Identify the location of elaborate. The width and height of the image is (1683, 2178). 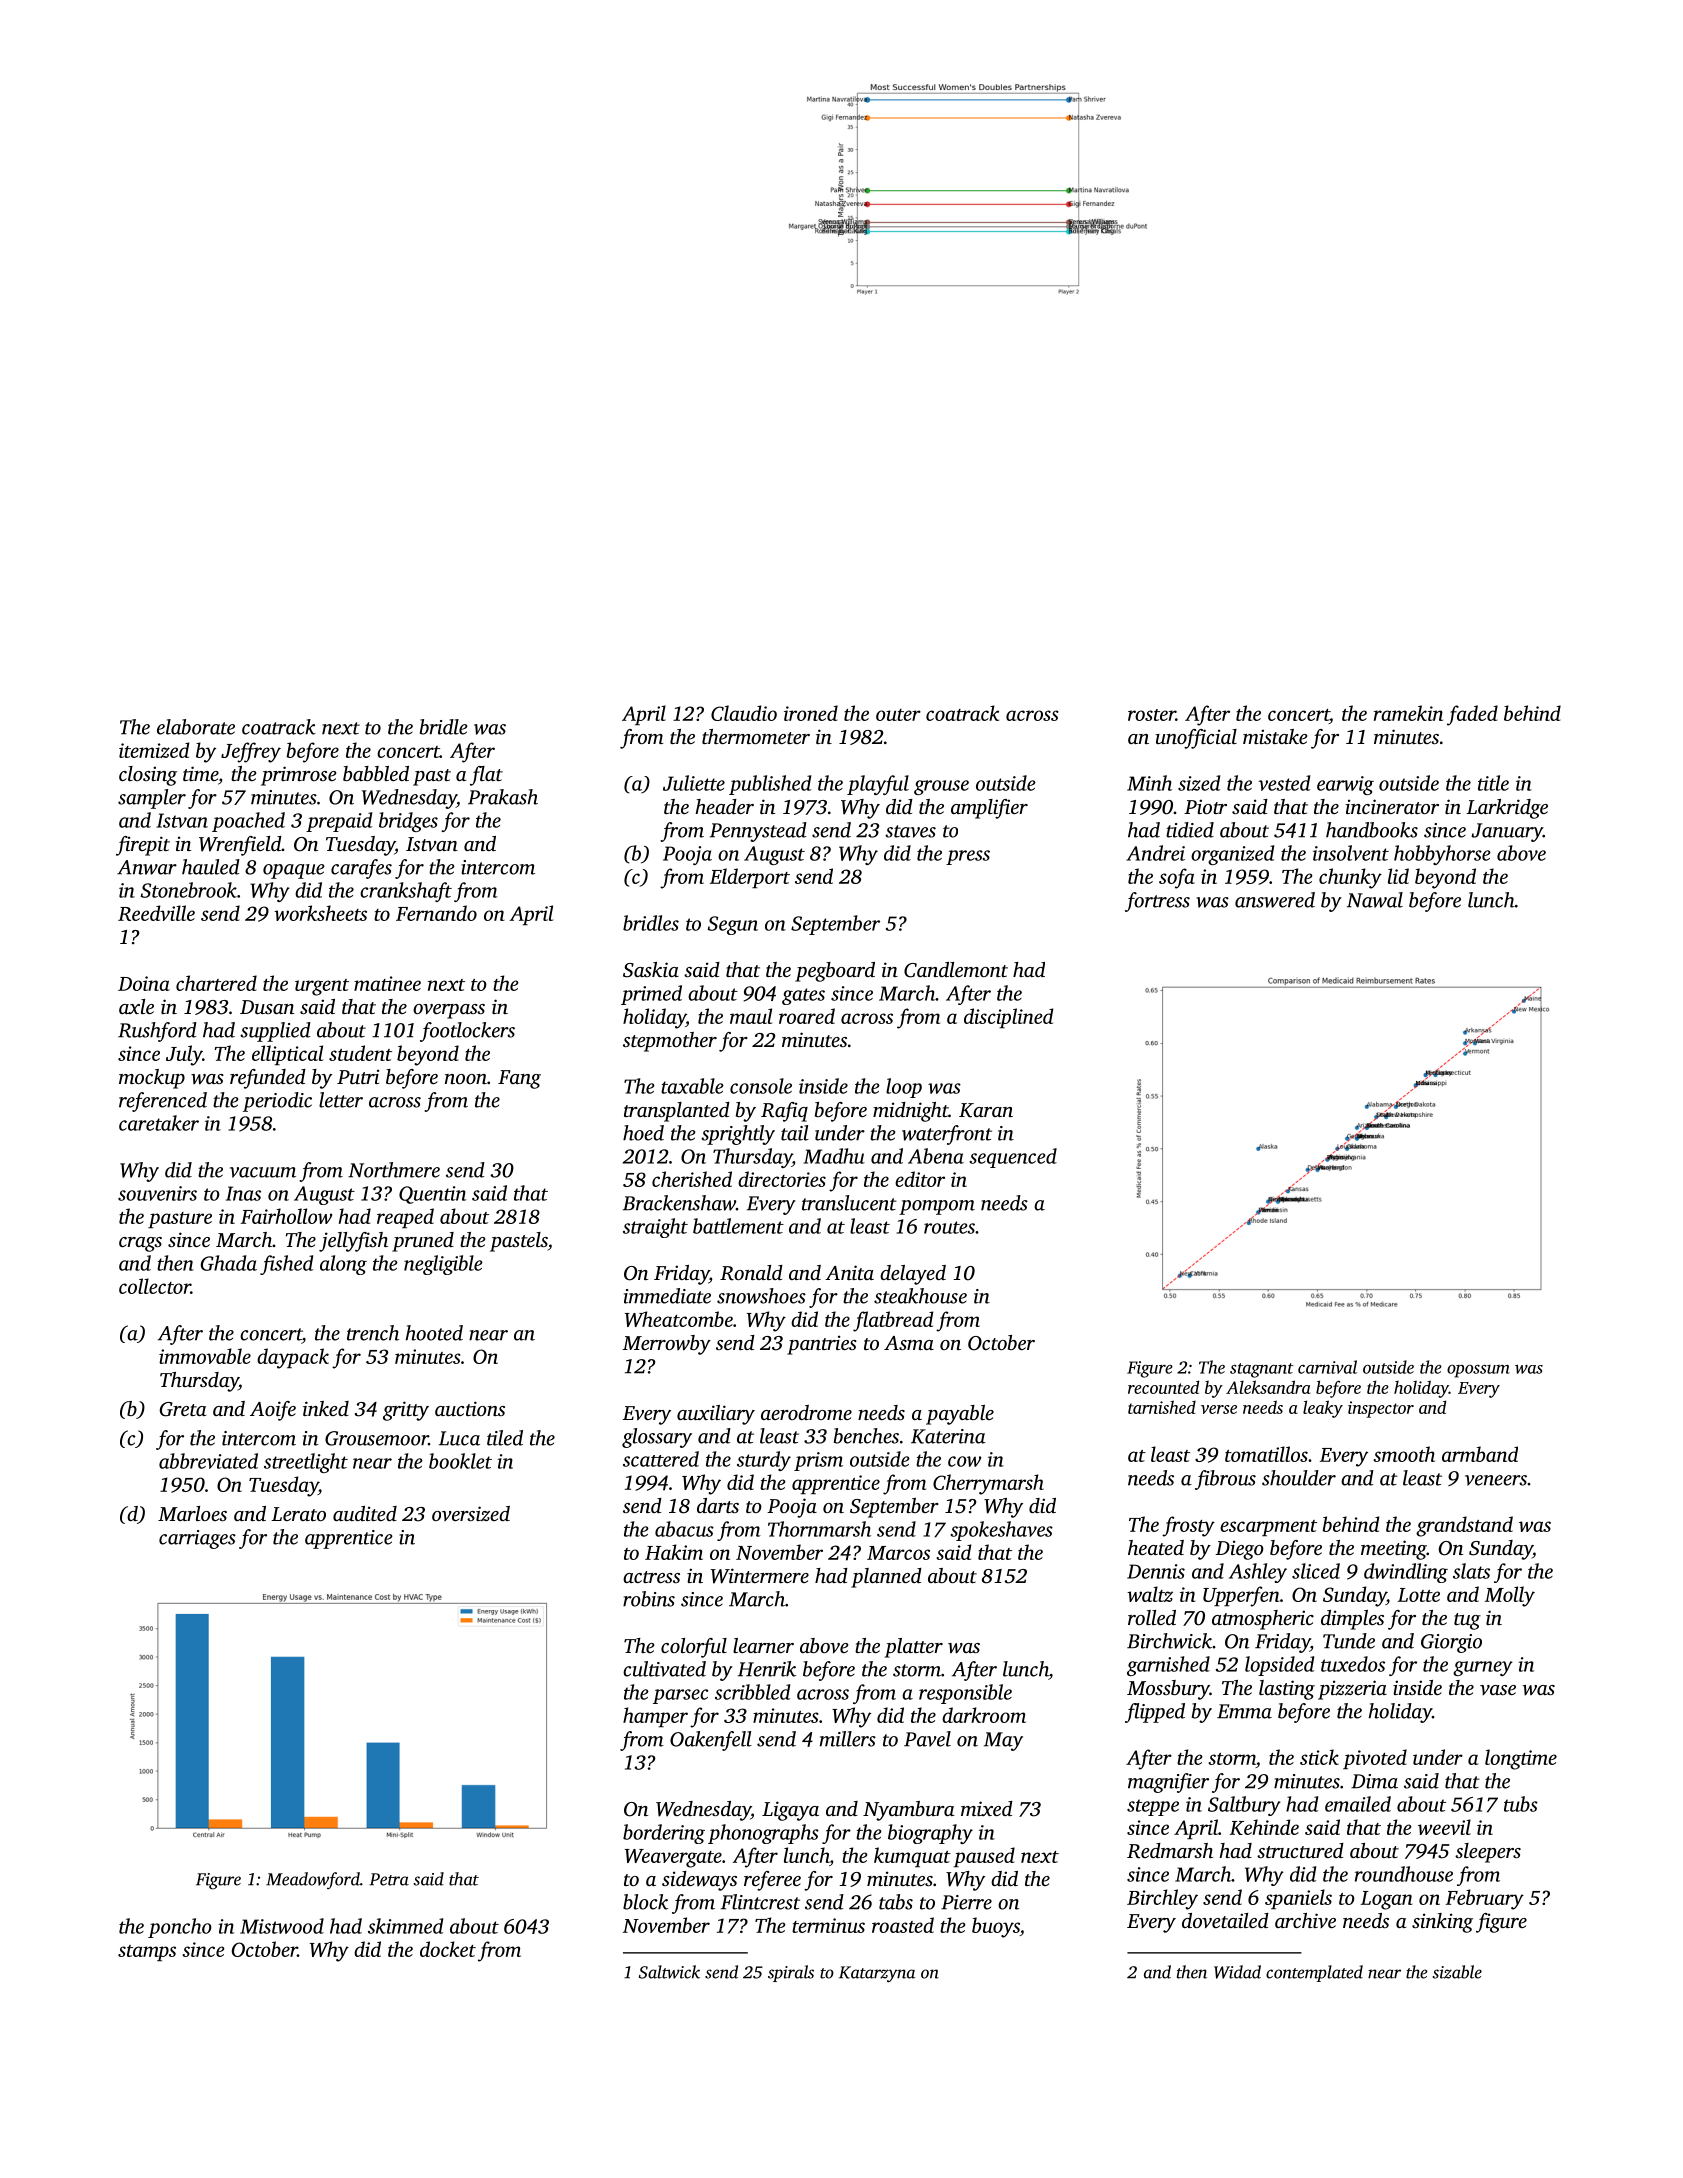
(196, 727).
